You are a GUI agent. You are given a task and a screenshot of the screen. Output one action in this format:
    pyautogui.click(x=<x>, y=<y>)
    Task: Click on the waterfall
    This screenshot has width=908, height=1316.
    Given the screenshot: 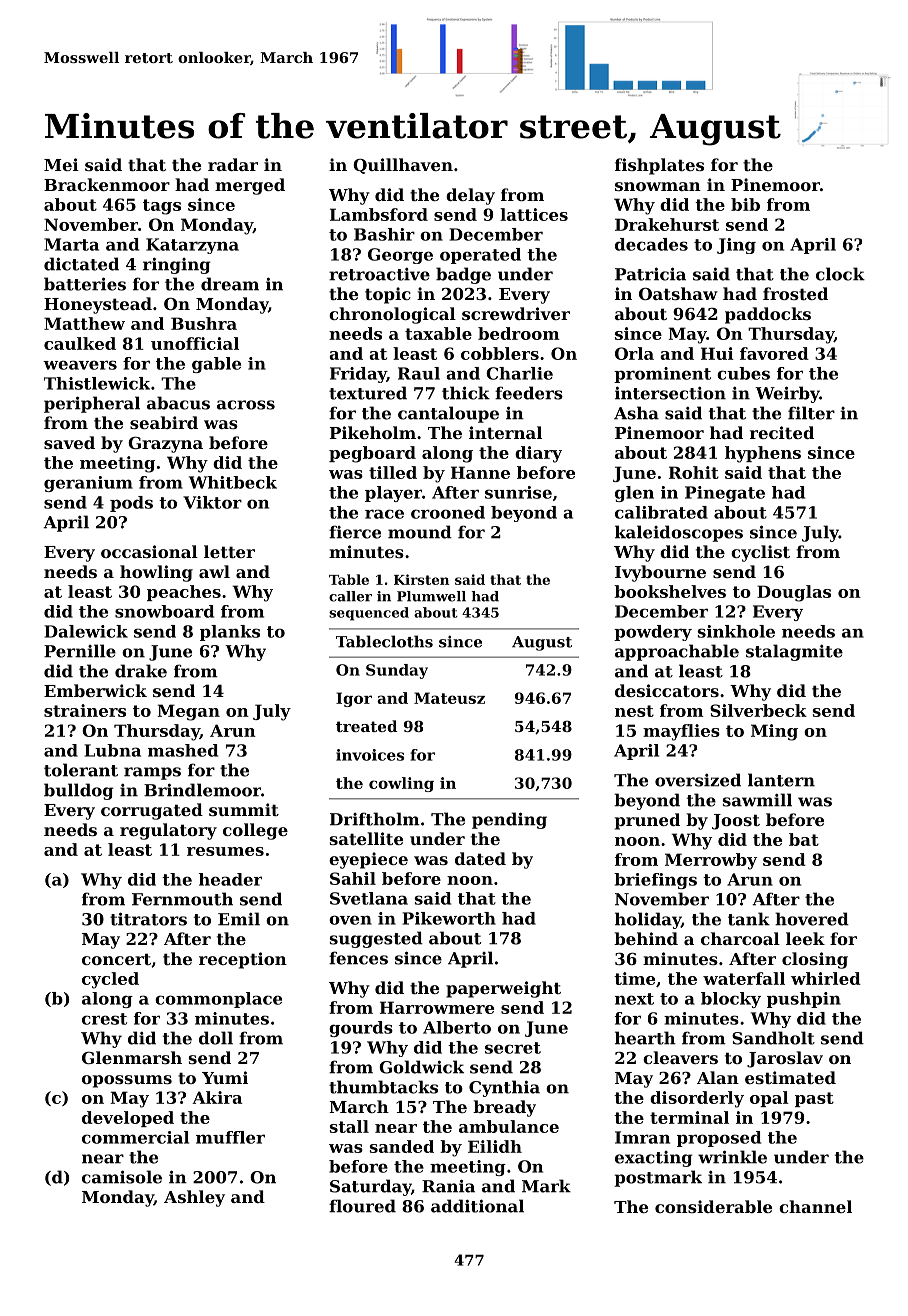 What is the action you would take?
    pyautogui.click(x=744, y=978)
